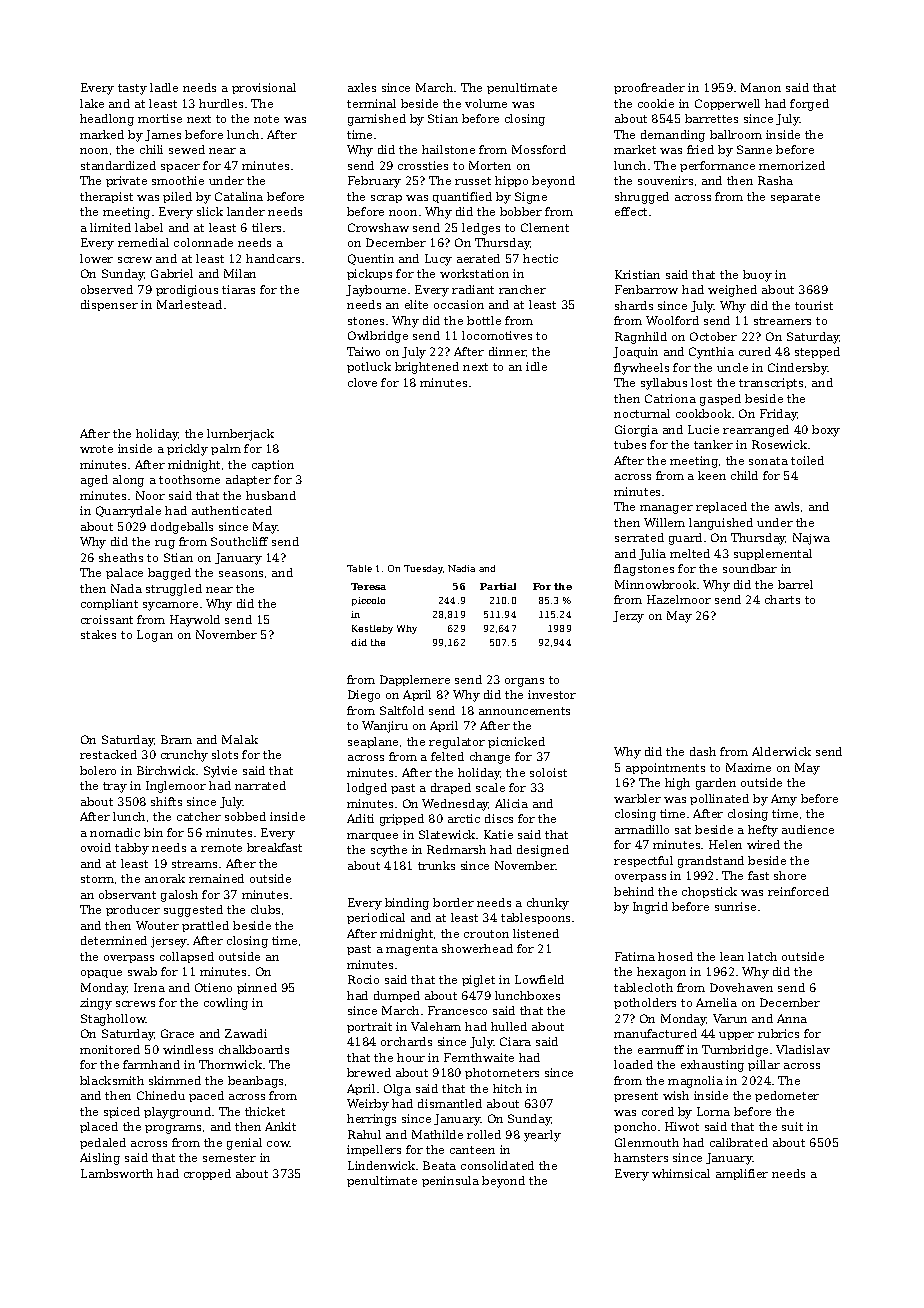 The width and height of the document is (924, 1308). What do you see at coordinates (164, 87) in the document?
I see `ladle` at bounding box center [164, 87].
